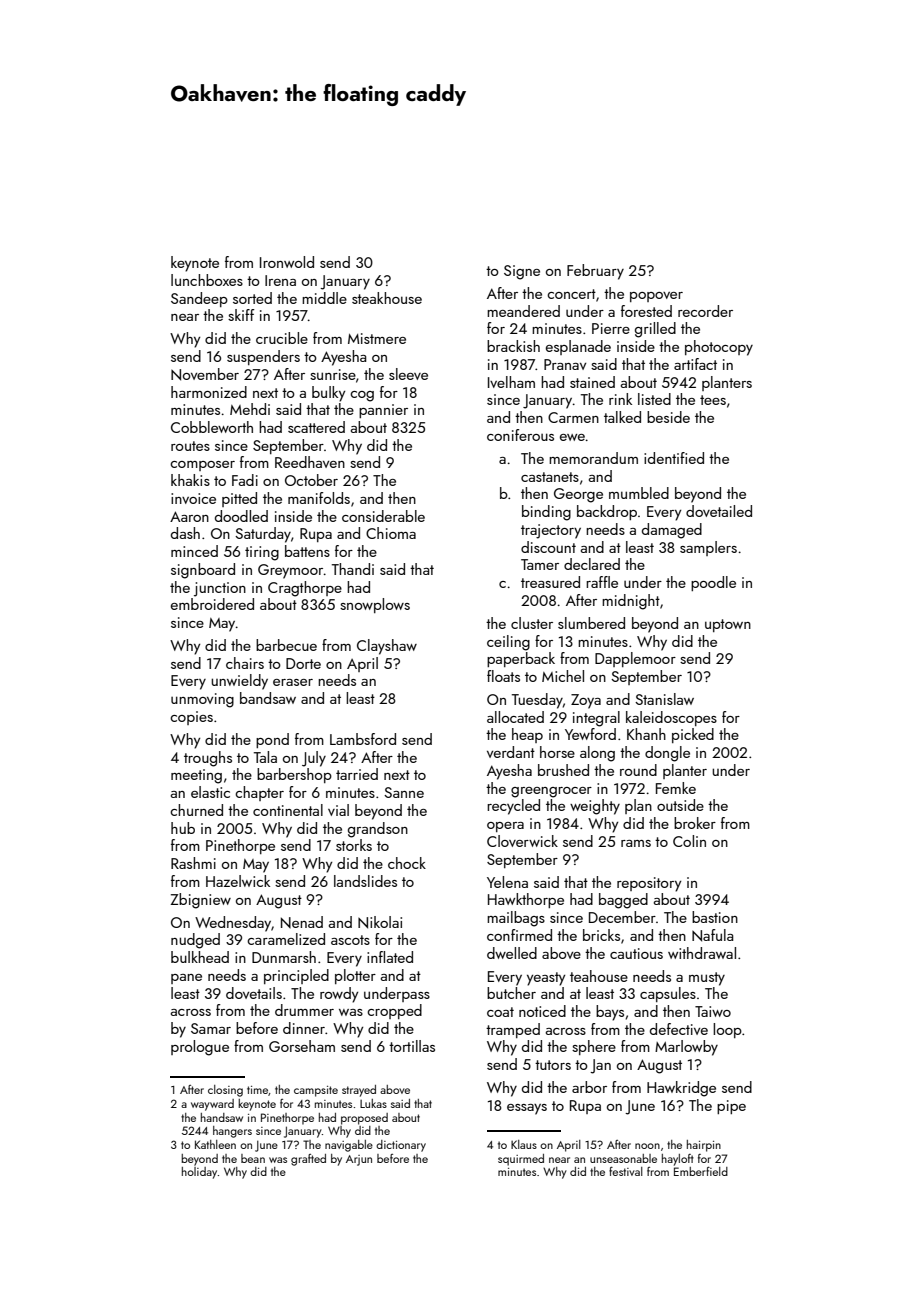 The image size is (924, 1311). What do you see at coordinates (390, 957) in the screenshot?
I see `inflated` at bounding box center [390, 957].
